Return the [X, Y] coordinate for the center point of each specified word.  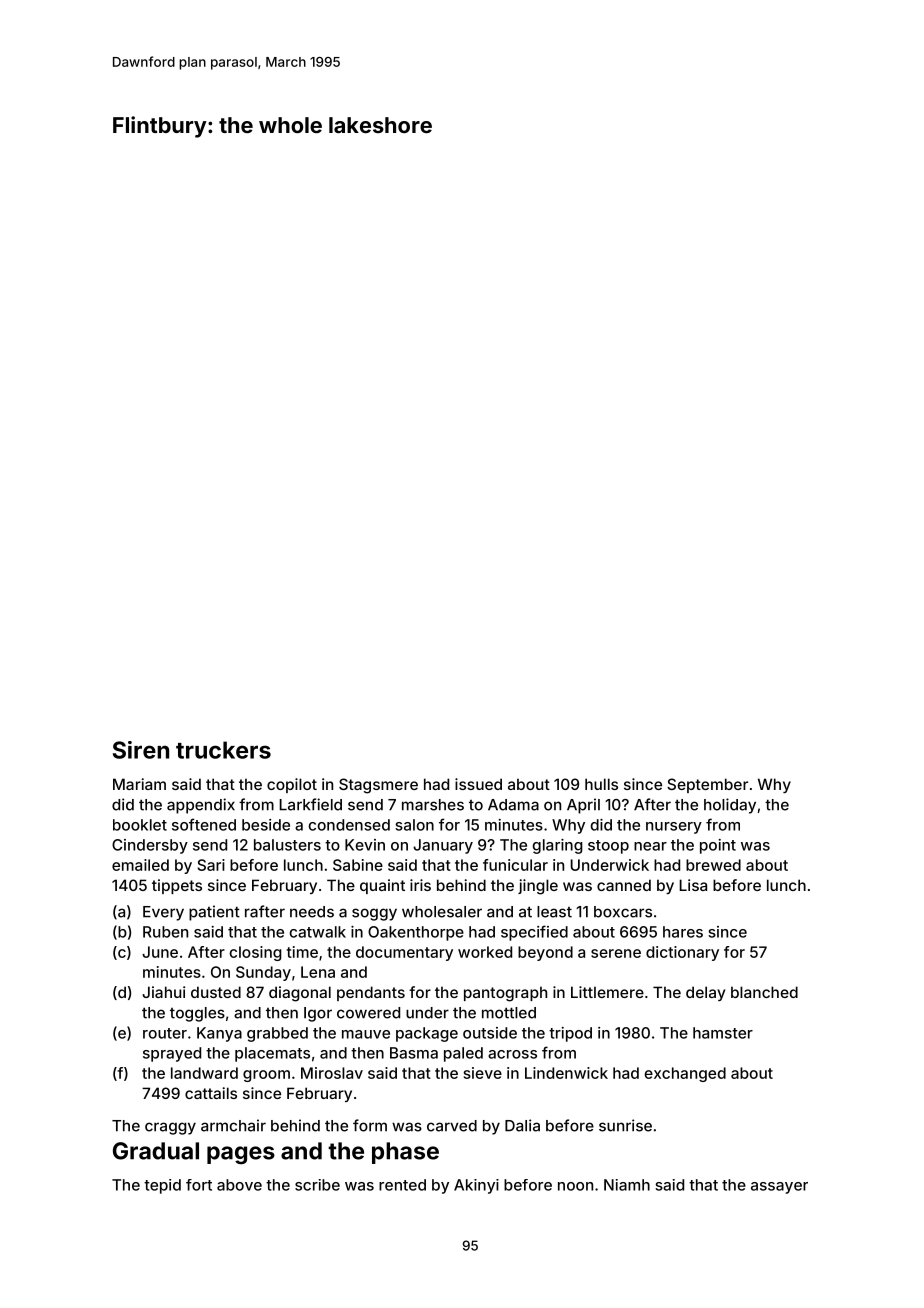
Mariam [139, 784]
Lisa [693, 885]
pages [241, 1155]
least [554, 912]
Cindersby [150, 846]
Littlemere [607, 992]
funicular [515, 865]
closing [255, 953]
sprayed [172, 1054]
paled [463, 1054]
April [583, 806]
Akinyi [476, 1186]
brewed [713, 865]
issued [478, 784]
